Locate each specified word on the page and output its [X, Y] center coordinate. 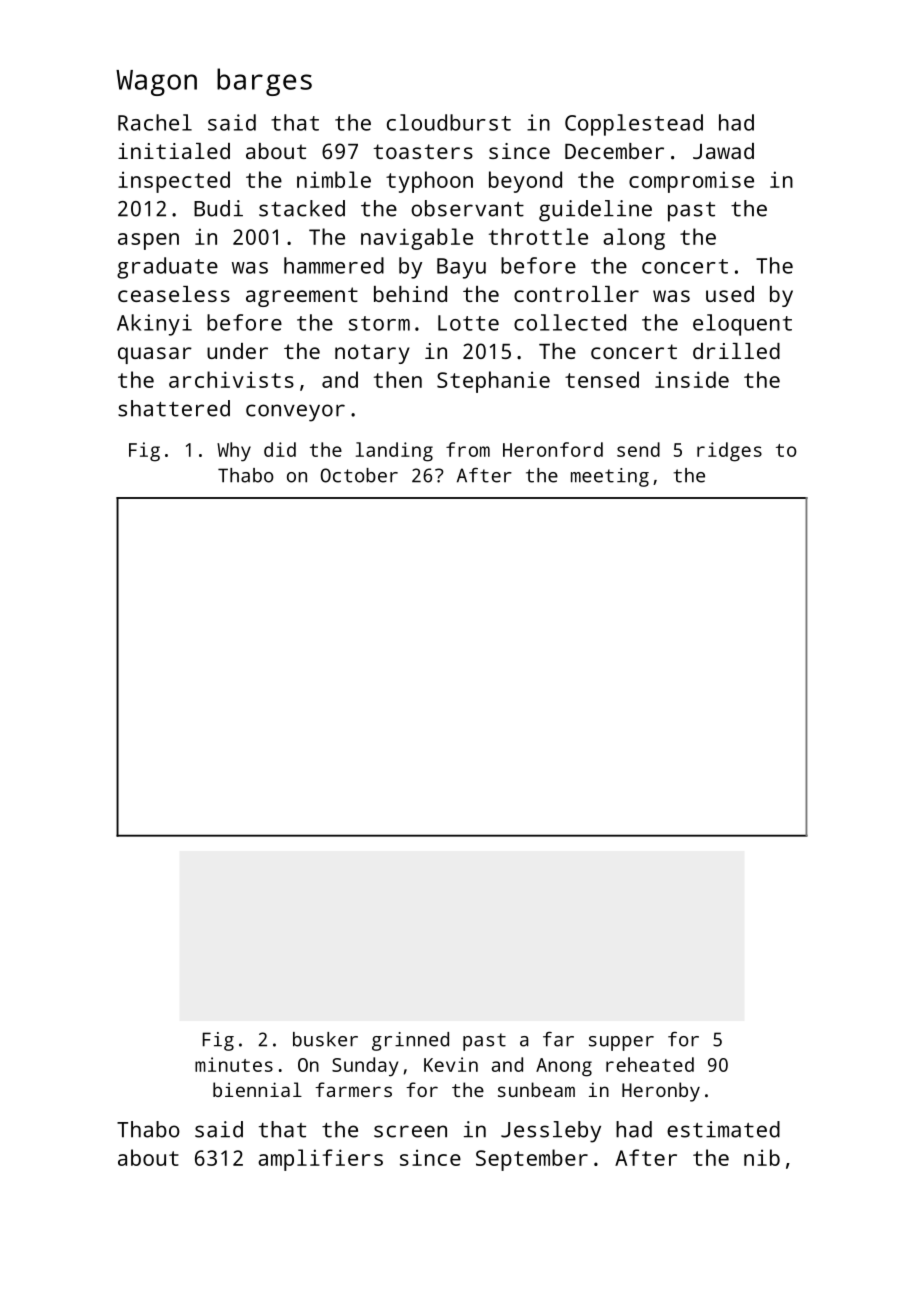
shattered [174, 408]
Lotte [468, 323]
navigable [417, 239]
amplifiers [320, 1160]
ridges [729, 452]
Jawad [723, 151]
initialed [174, 151]
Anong [564, 1067]
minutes [234, 1064]
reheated [650, 1064]
